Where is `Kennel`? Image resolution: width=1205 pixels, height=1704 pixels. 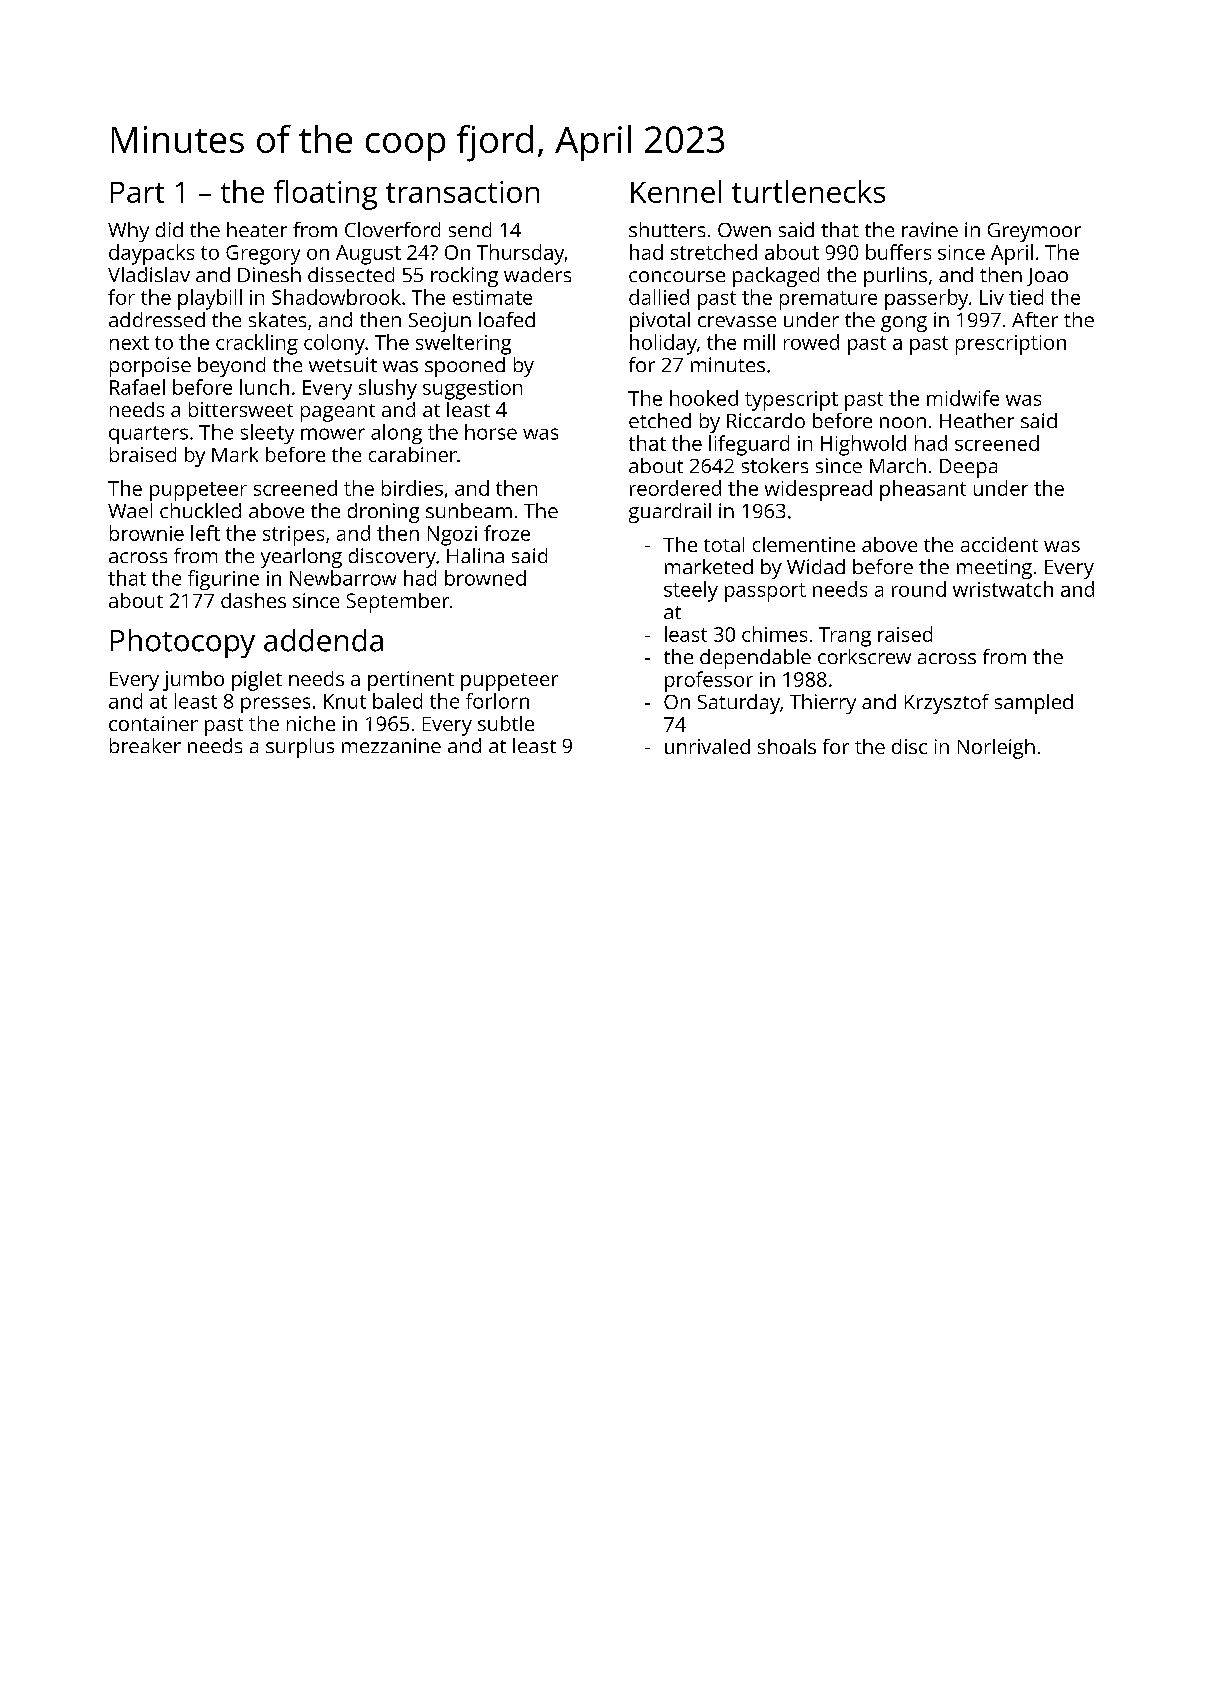 Kennel is located at coordinates (676, 191).
